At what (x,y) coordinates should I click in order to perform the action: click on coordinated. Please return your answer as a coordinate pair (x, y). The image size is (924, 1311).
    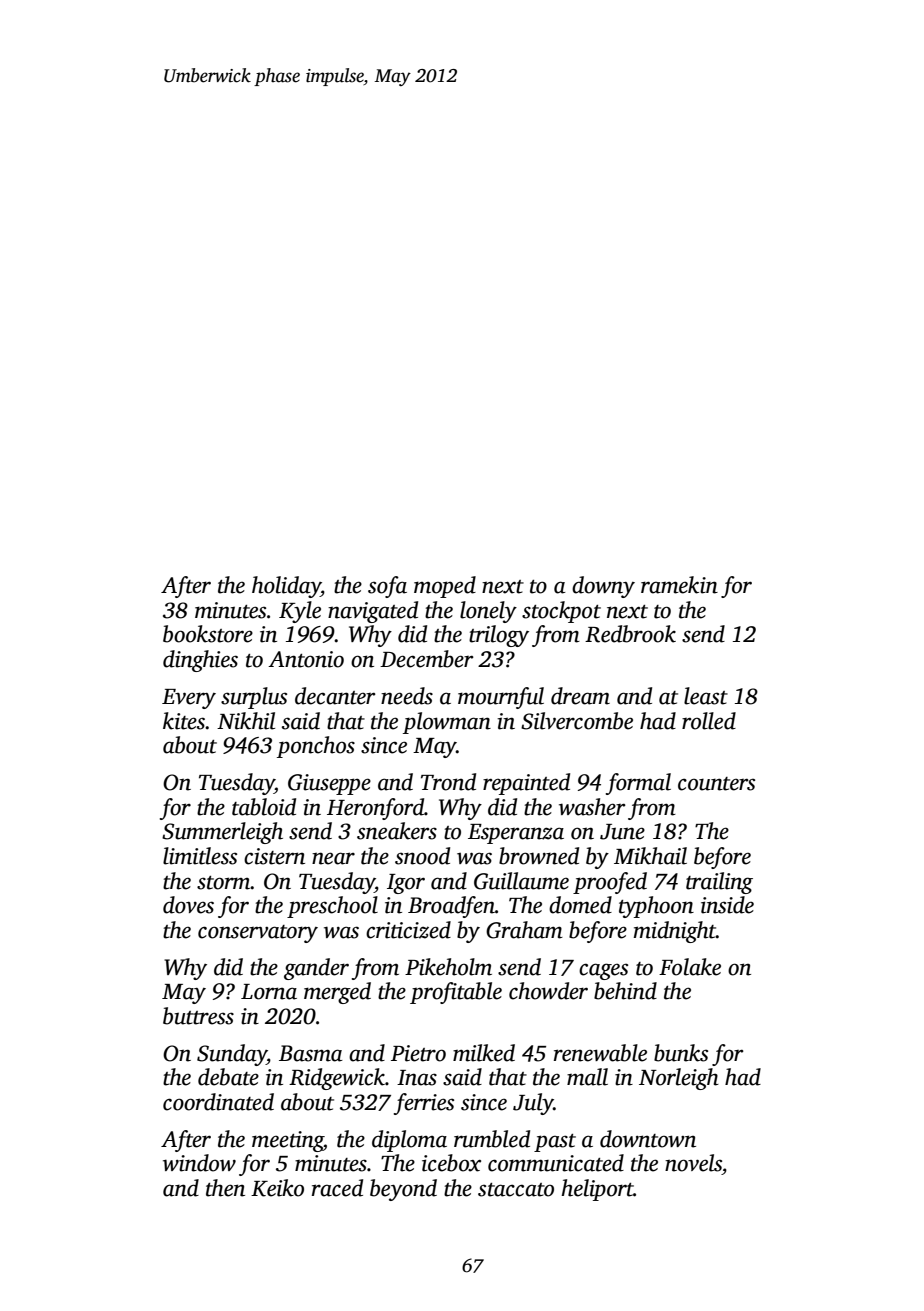
    Looking at the image, I should click on (218, 1102).
